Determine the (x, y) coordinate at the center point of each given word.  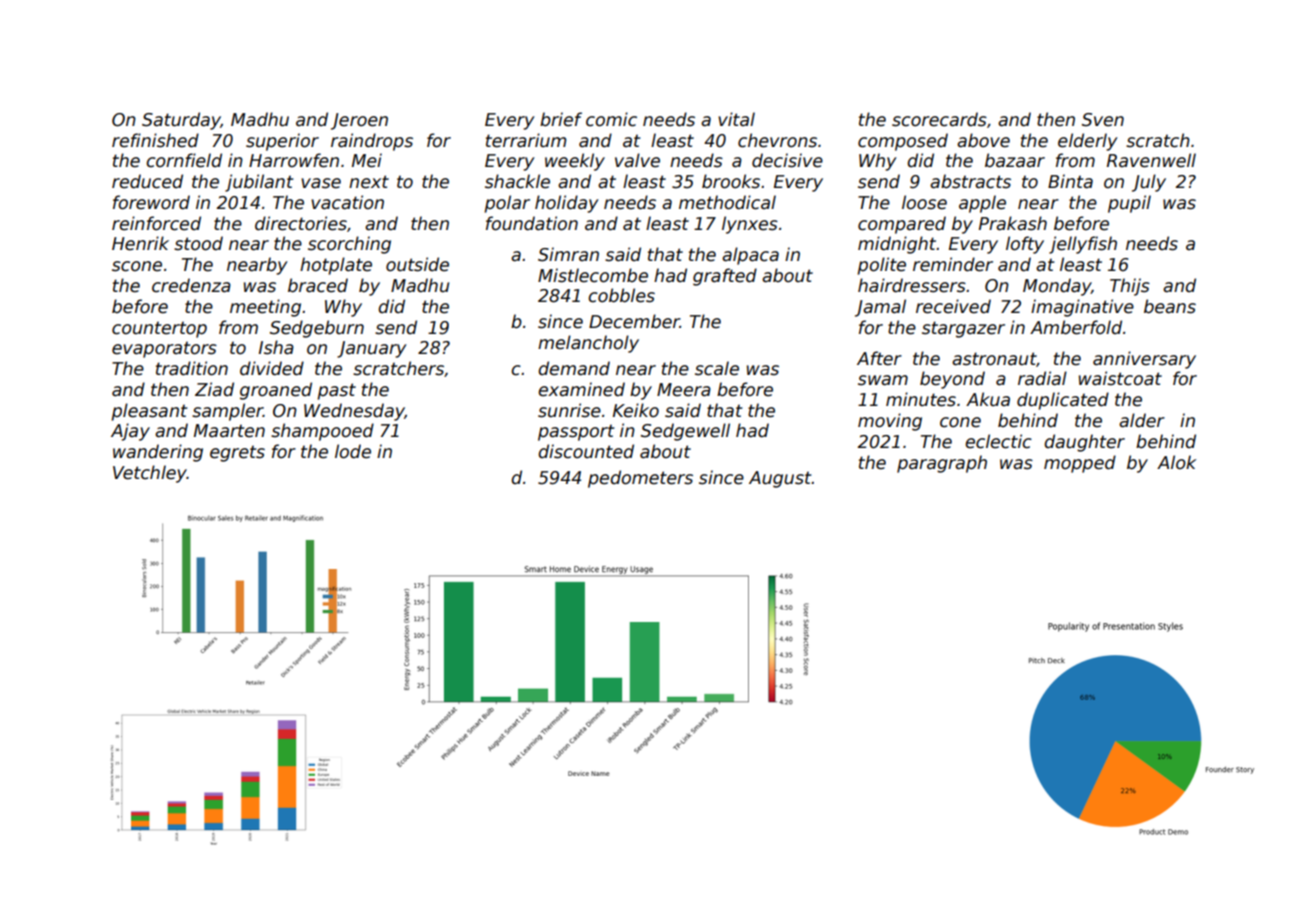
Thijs (1130, 287)
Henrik (140, 243)
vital (736, 119)
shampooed (322, 432)
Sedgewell (685, 432)
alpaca (750, 256)
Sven (1103, 120)
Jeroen (359, 121)
